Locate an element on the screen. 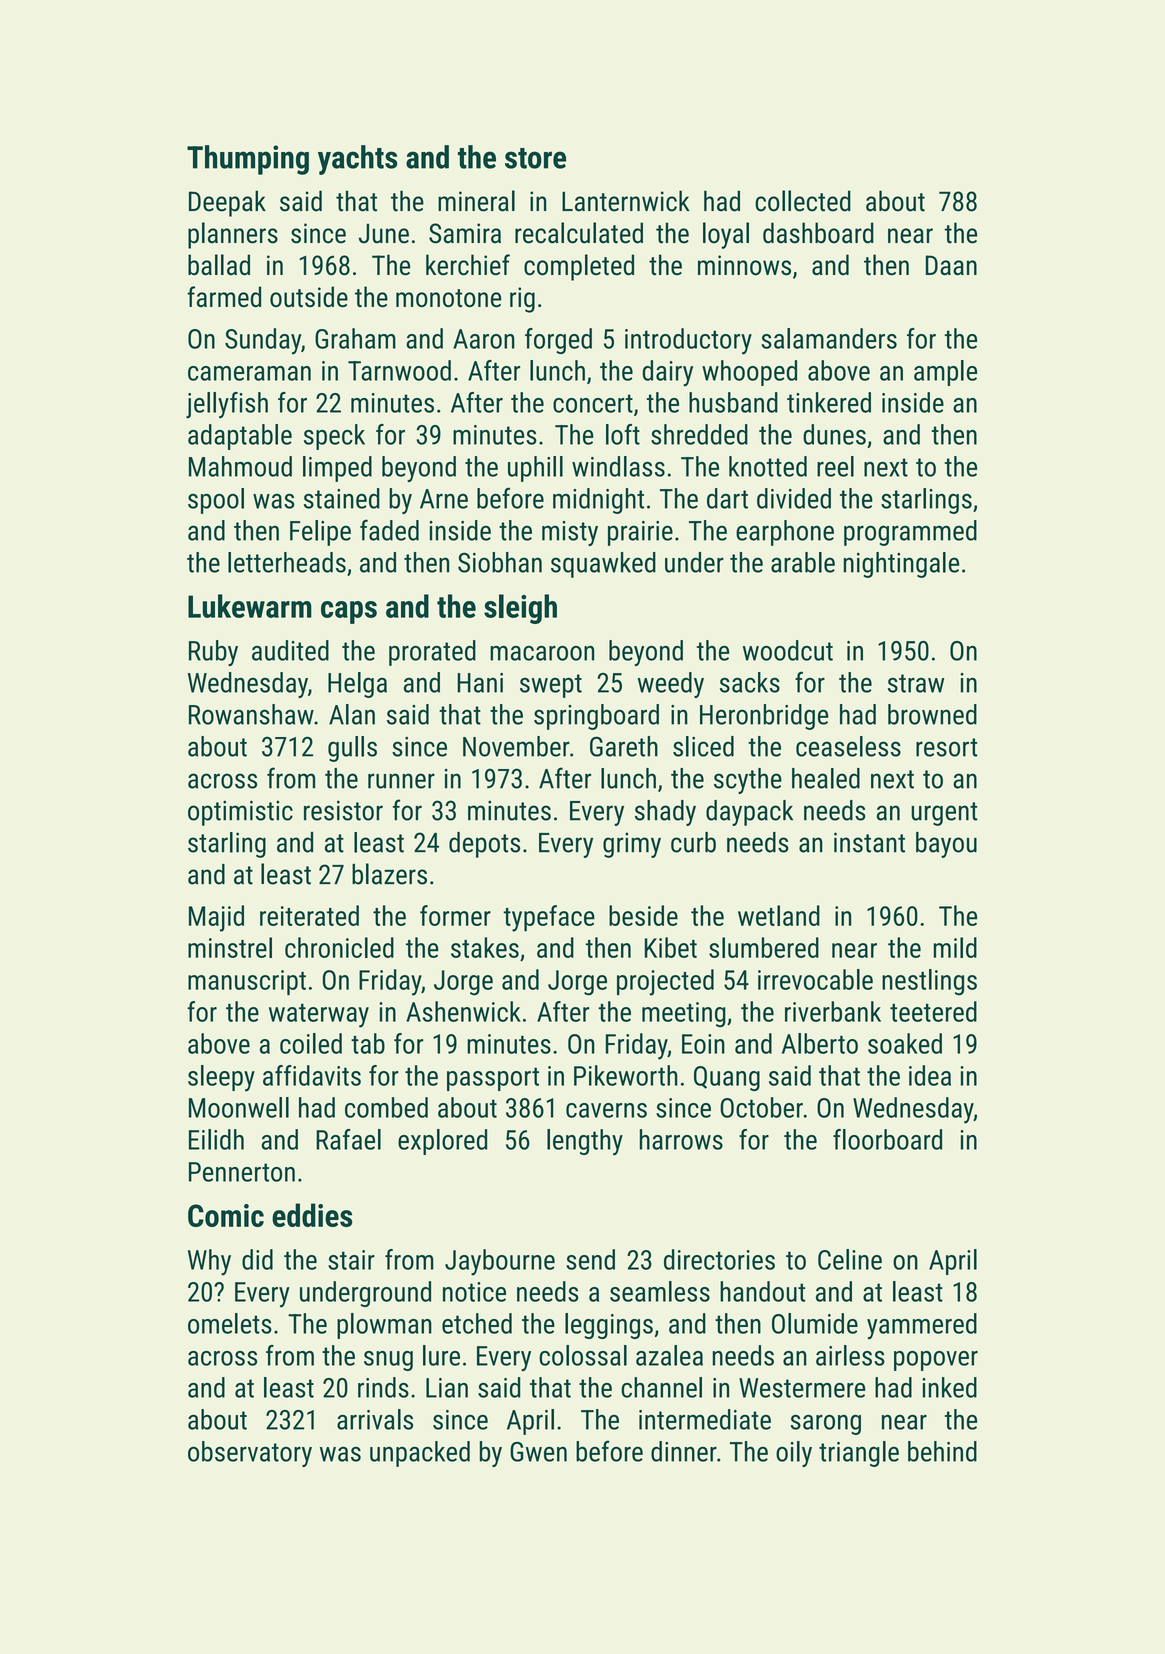 This screenshot has width=1165, height=1654. sleepy is located at coordinates (221, 1078).
